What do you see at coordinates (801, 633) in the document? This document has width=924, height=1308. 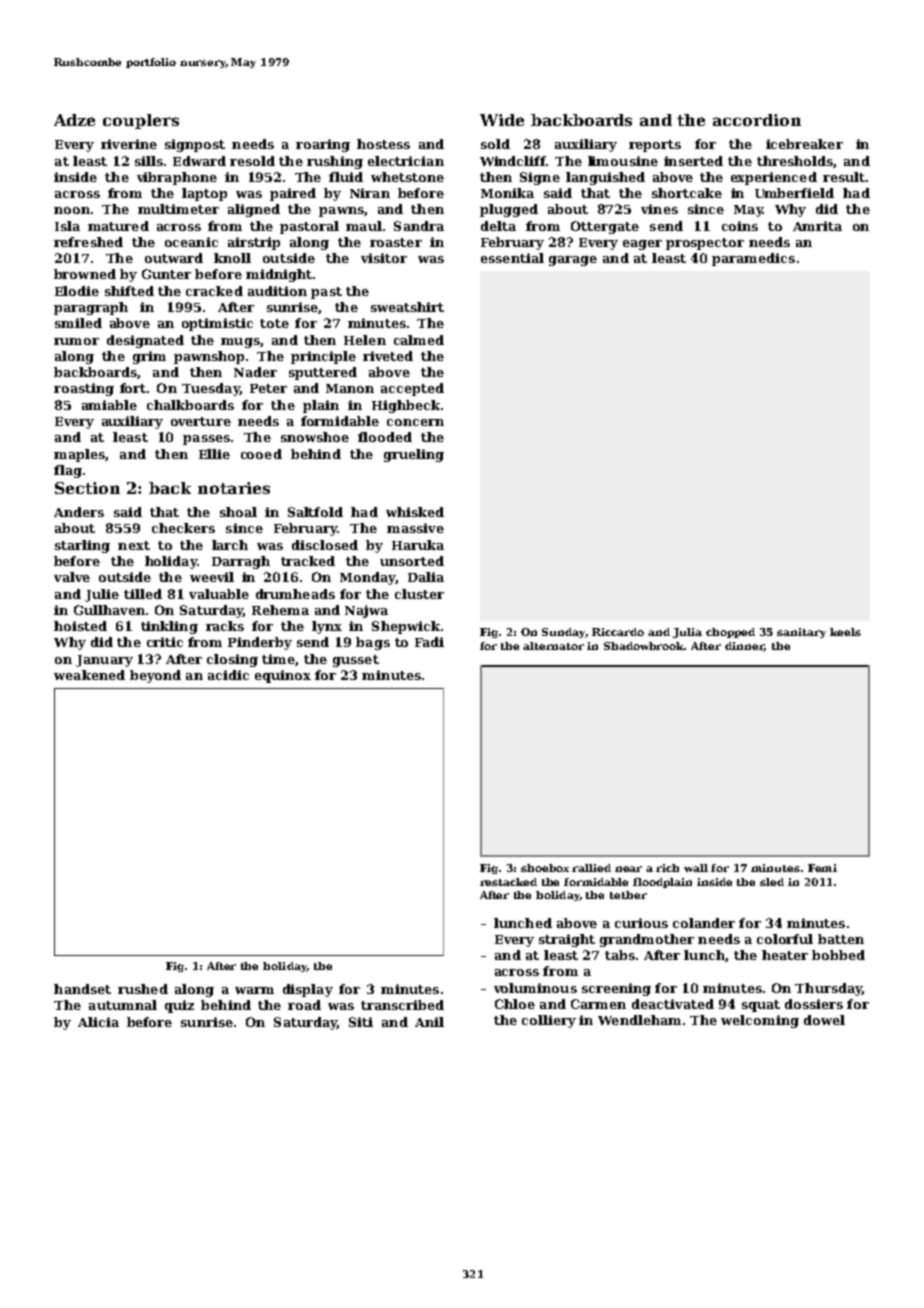 I see `sanitary` at bounding box center [801, 633].
